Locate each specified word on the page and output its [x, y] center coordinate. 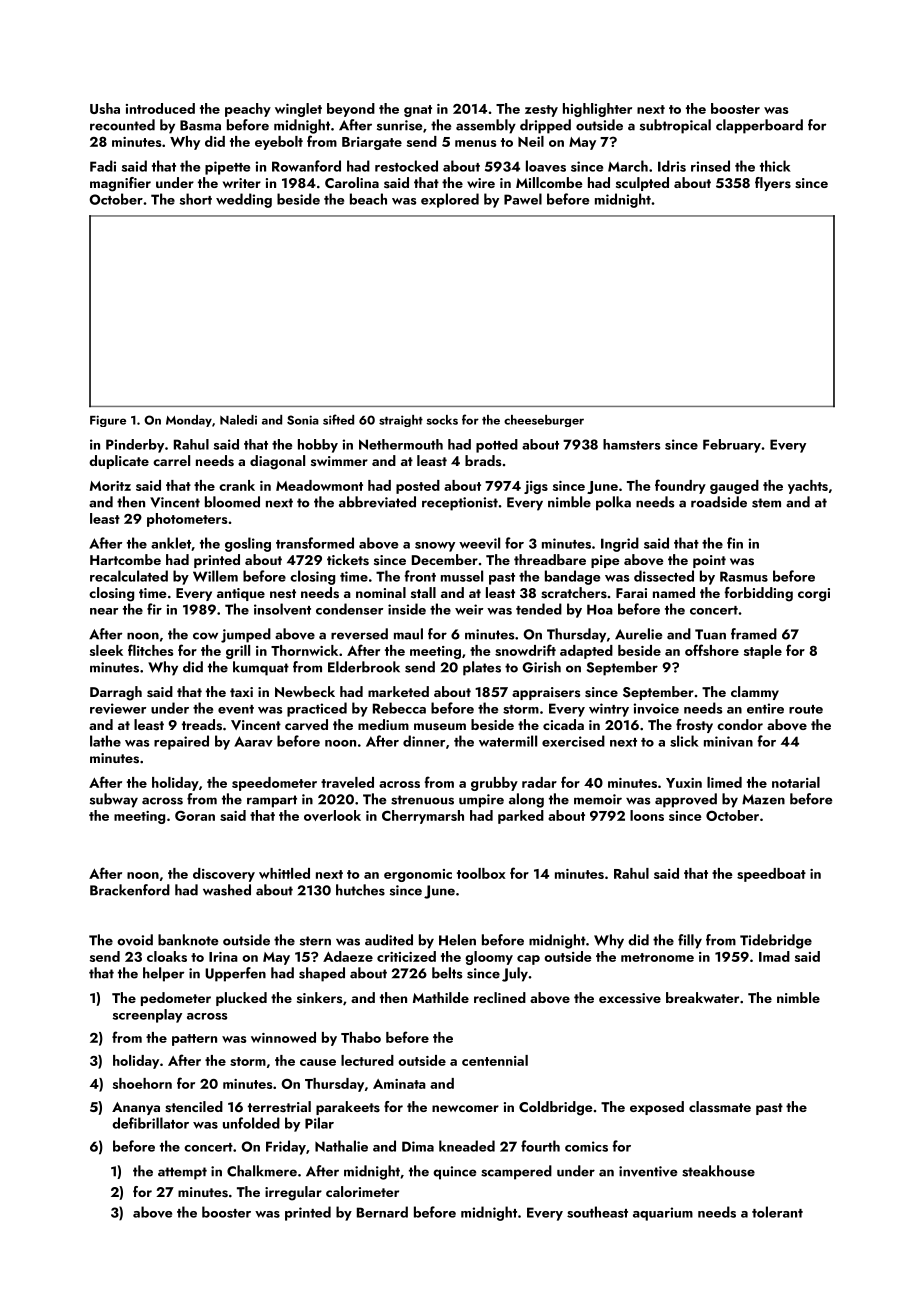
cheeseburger [544, 421]
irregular [293, 1193]
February [732, 446]
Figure [108, 421]
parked [521, 817]
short [196, 199]
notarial [796, 782]
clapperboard [759, 126]
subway [114, 800]
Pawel [523, 199]
